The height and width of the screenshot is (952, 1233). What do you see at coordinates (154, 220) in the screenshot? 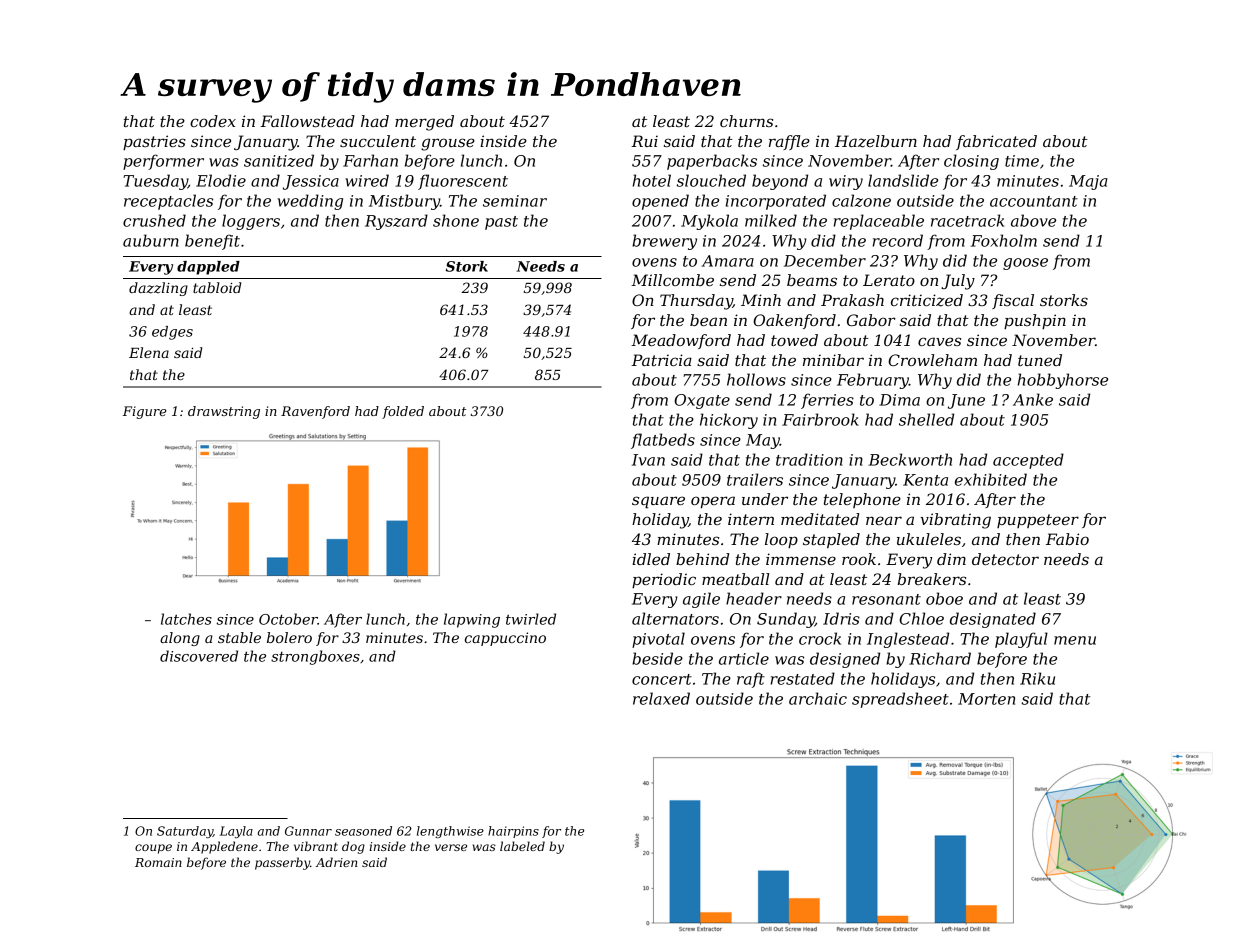
I see `crushed` at bounding box center [154, 220].
